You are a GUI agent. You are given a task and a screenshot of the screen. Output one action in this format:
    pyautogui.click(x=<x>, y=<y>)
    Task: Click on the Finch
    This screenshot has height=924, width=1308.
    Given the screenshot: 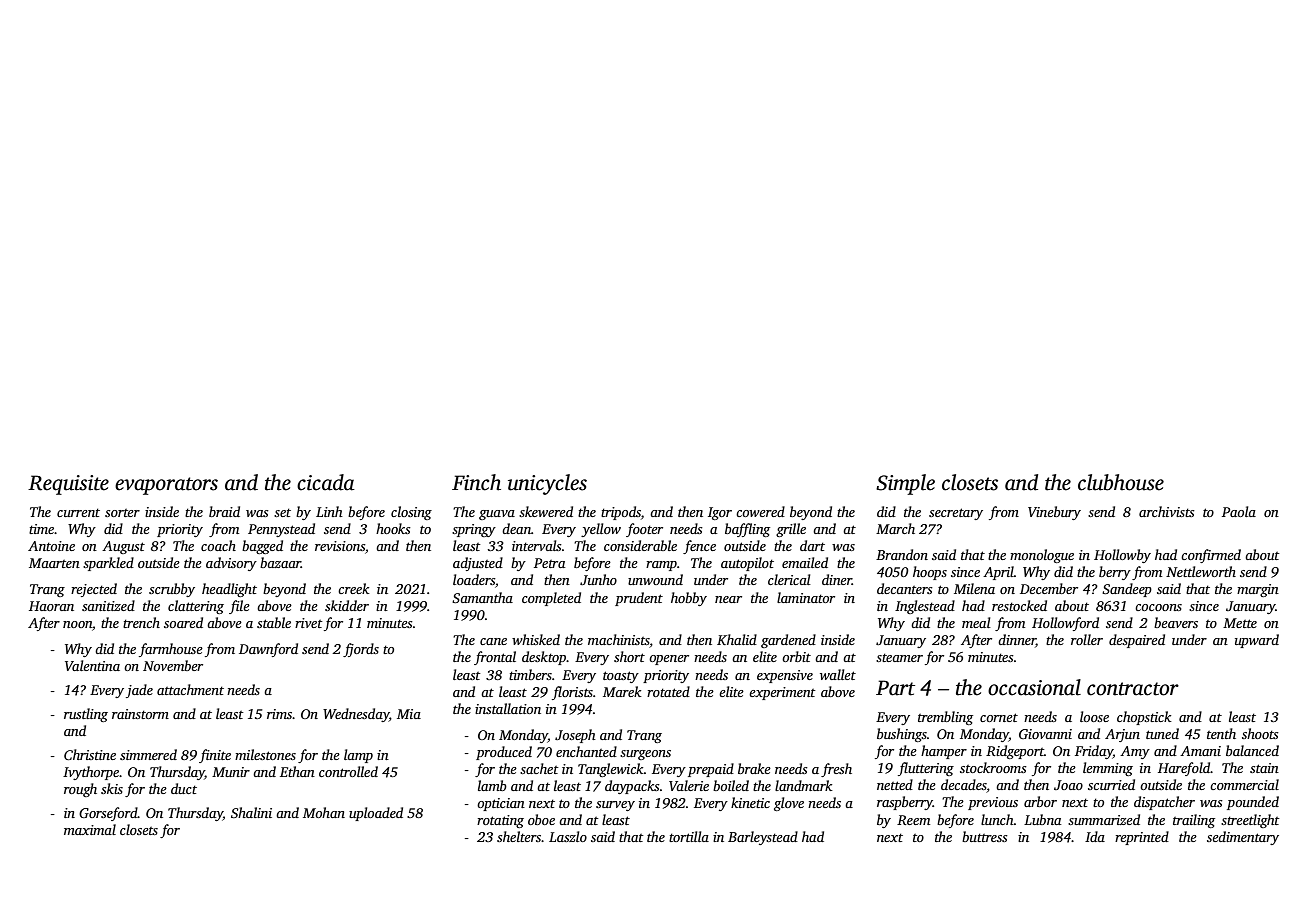 What is the action you would take?
    pyautogui.click(x=476, y=482)
